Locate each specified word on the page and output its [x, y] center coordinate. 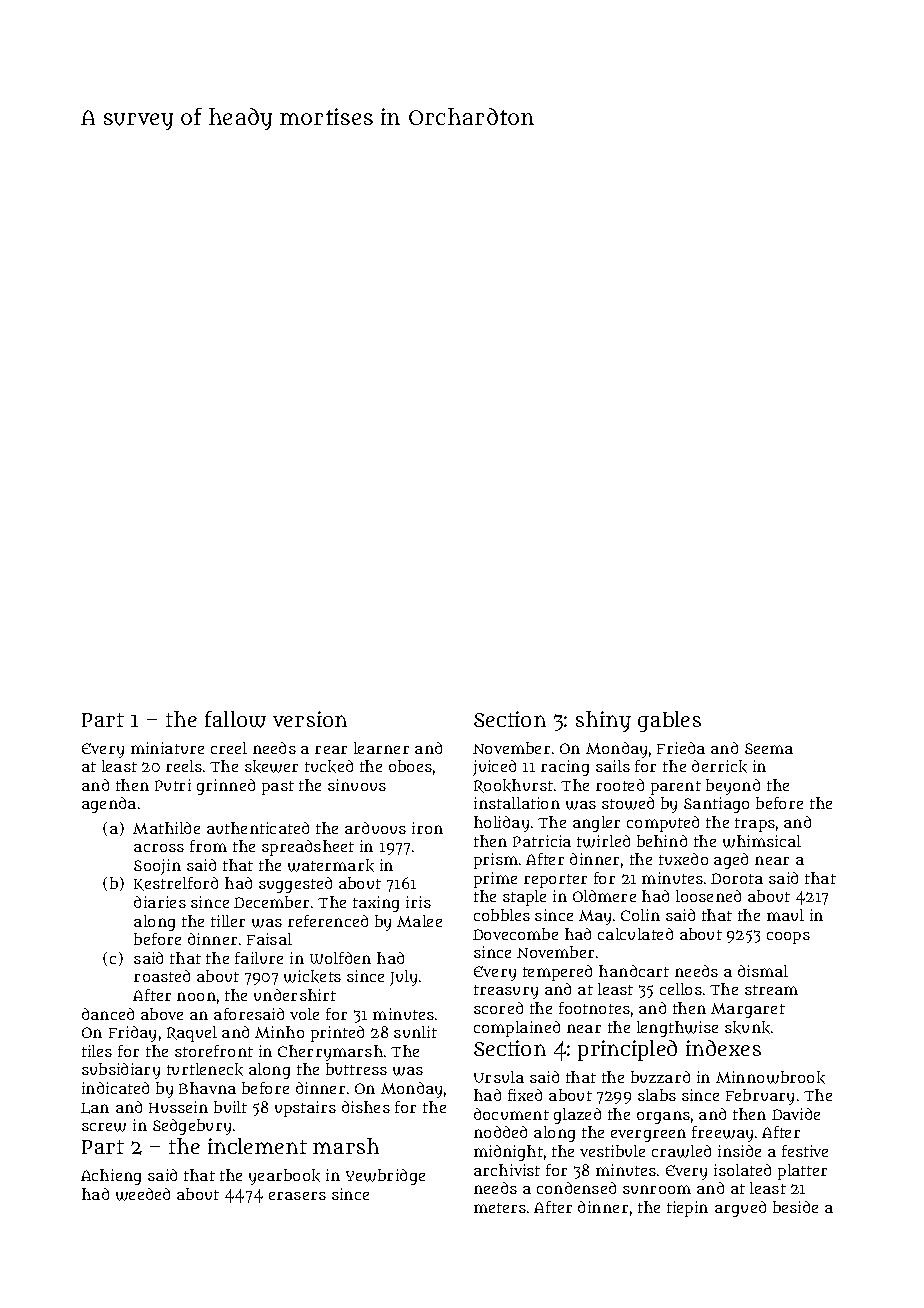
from [208, 846]
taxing [376, 904]
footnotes [594, 1008]
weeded [143, 1194]
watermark [331, 865]
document [511, 1114]
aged [731, 861]
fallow [235, 719]
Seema [769, 748]
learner [381, 748]
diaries [160, 902]
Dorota [737, 878]
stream [771, 990]
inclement [257, 1146]
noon [196, 996]
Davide [796, 1114]
